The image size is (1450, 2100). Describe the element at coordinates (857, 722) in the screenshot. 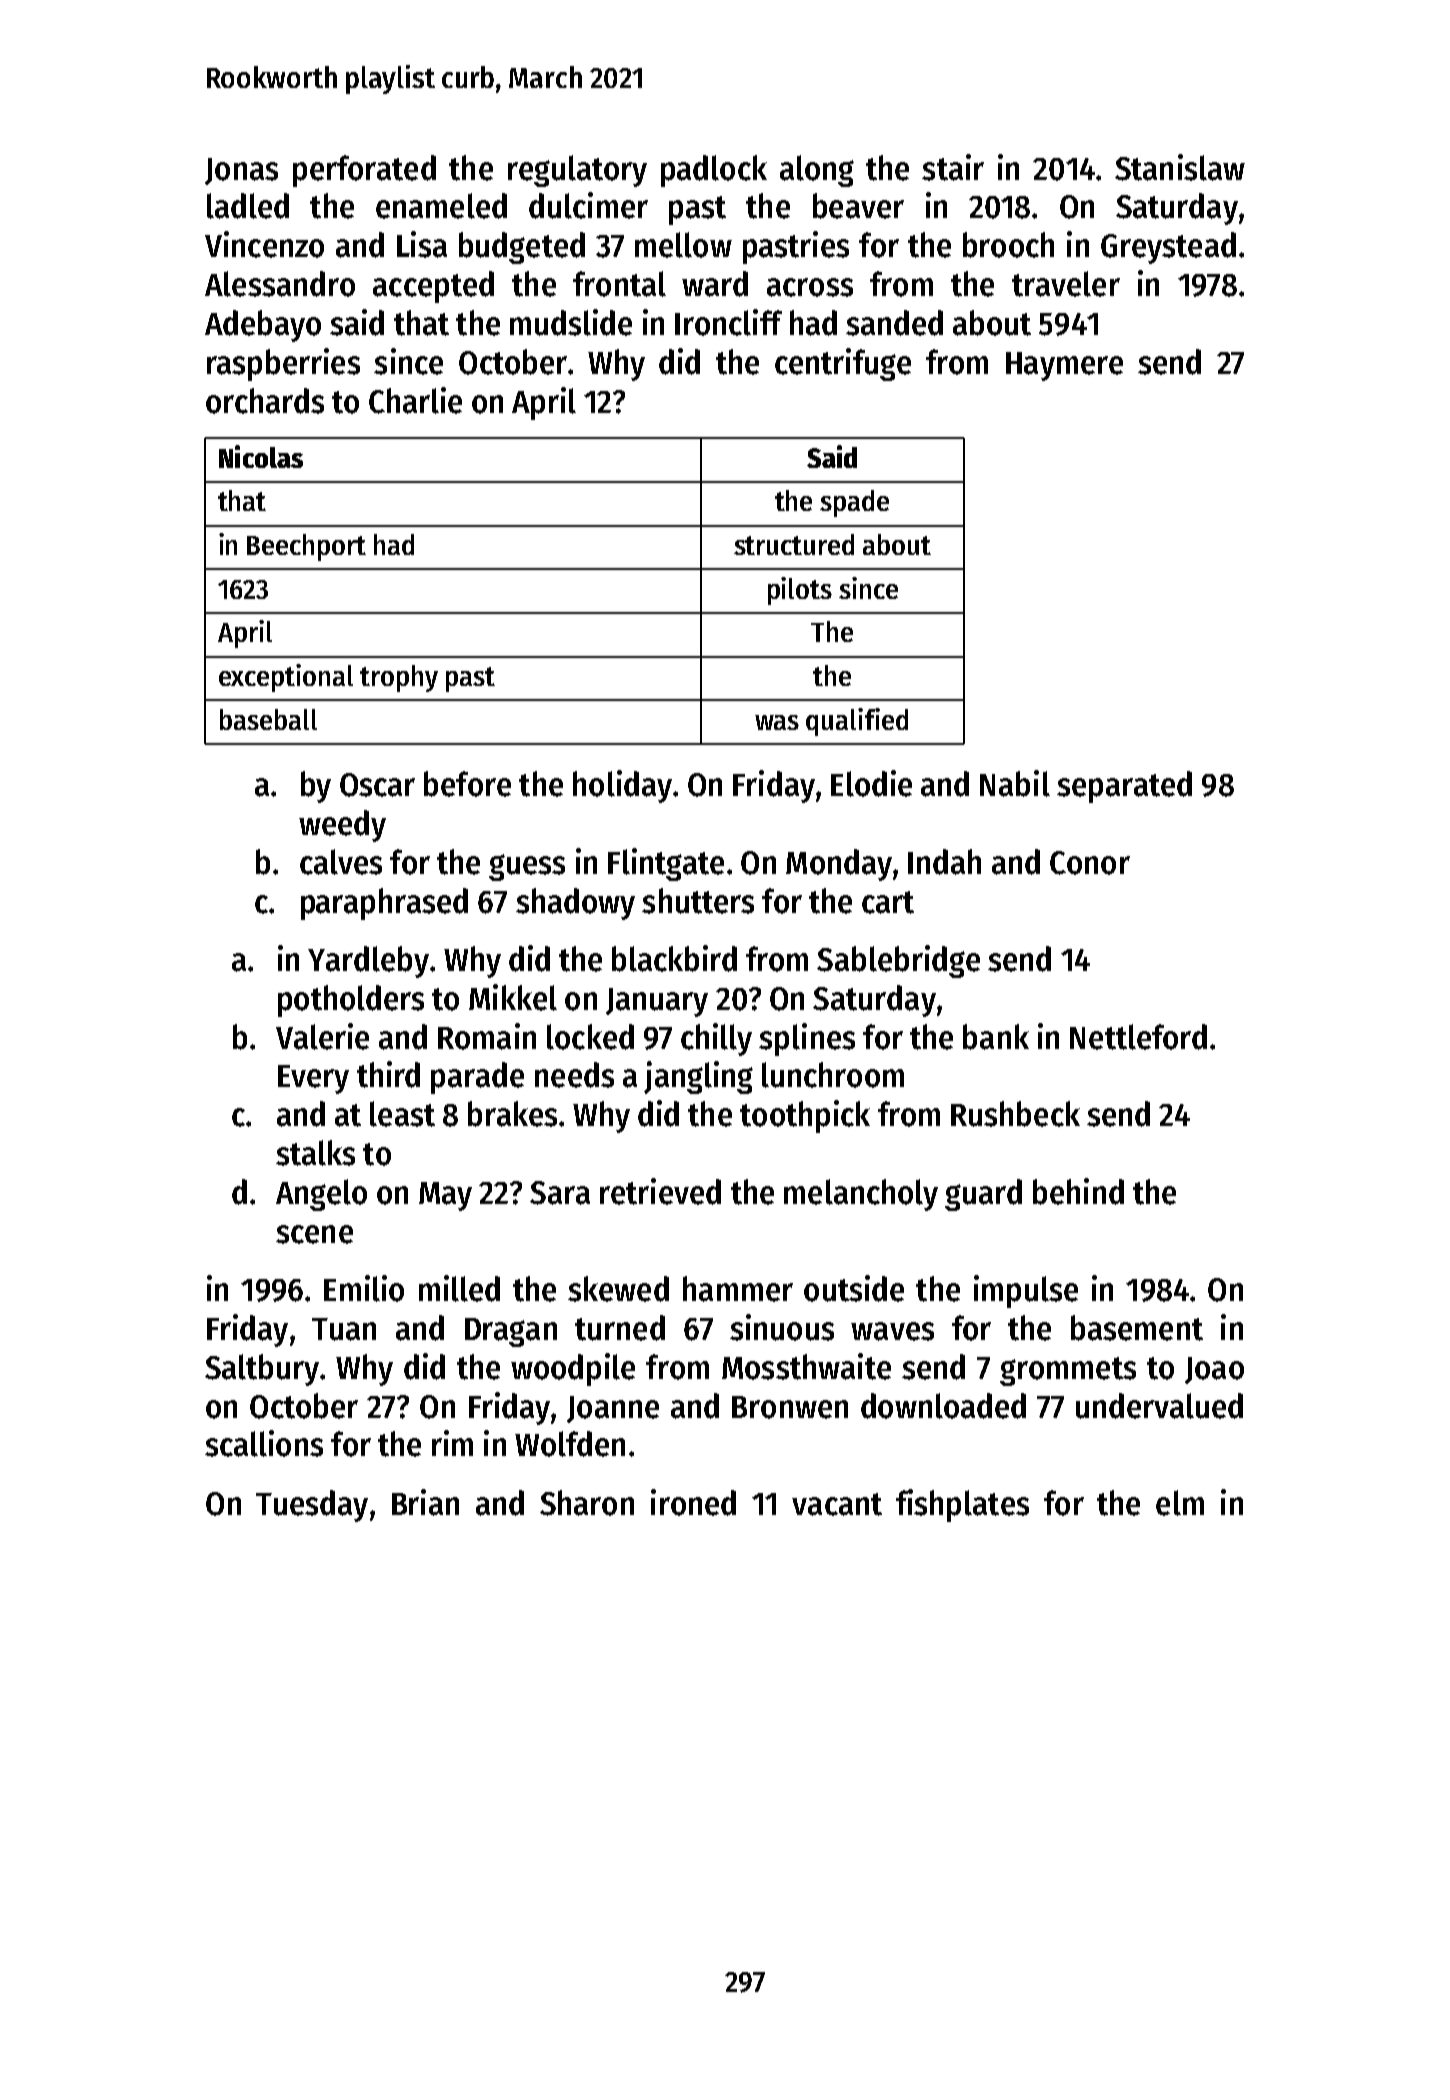

I see `qualified` at that location.
